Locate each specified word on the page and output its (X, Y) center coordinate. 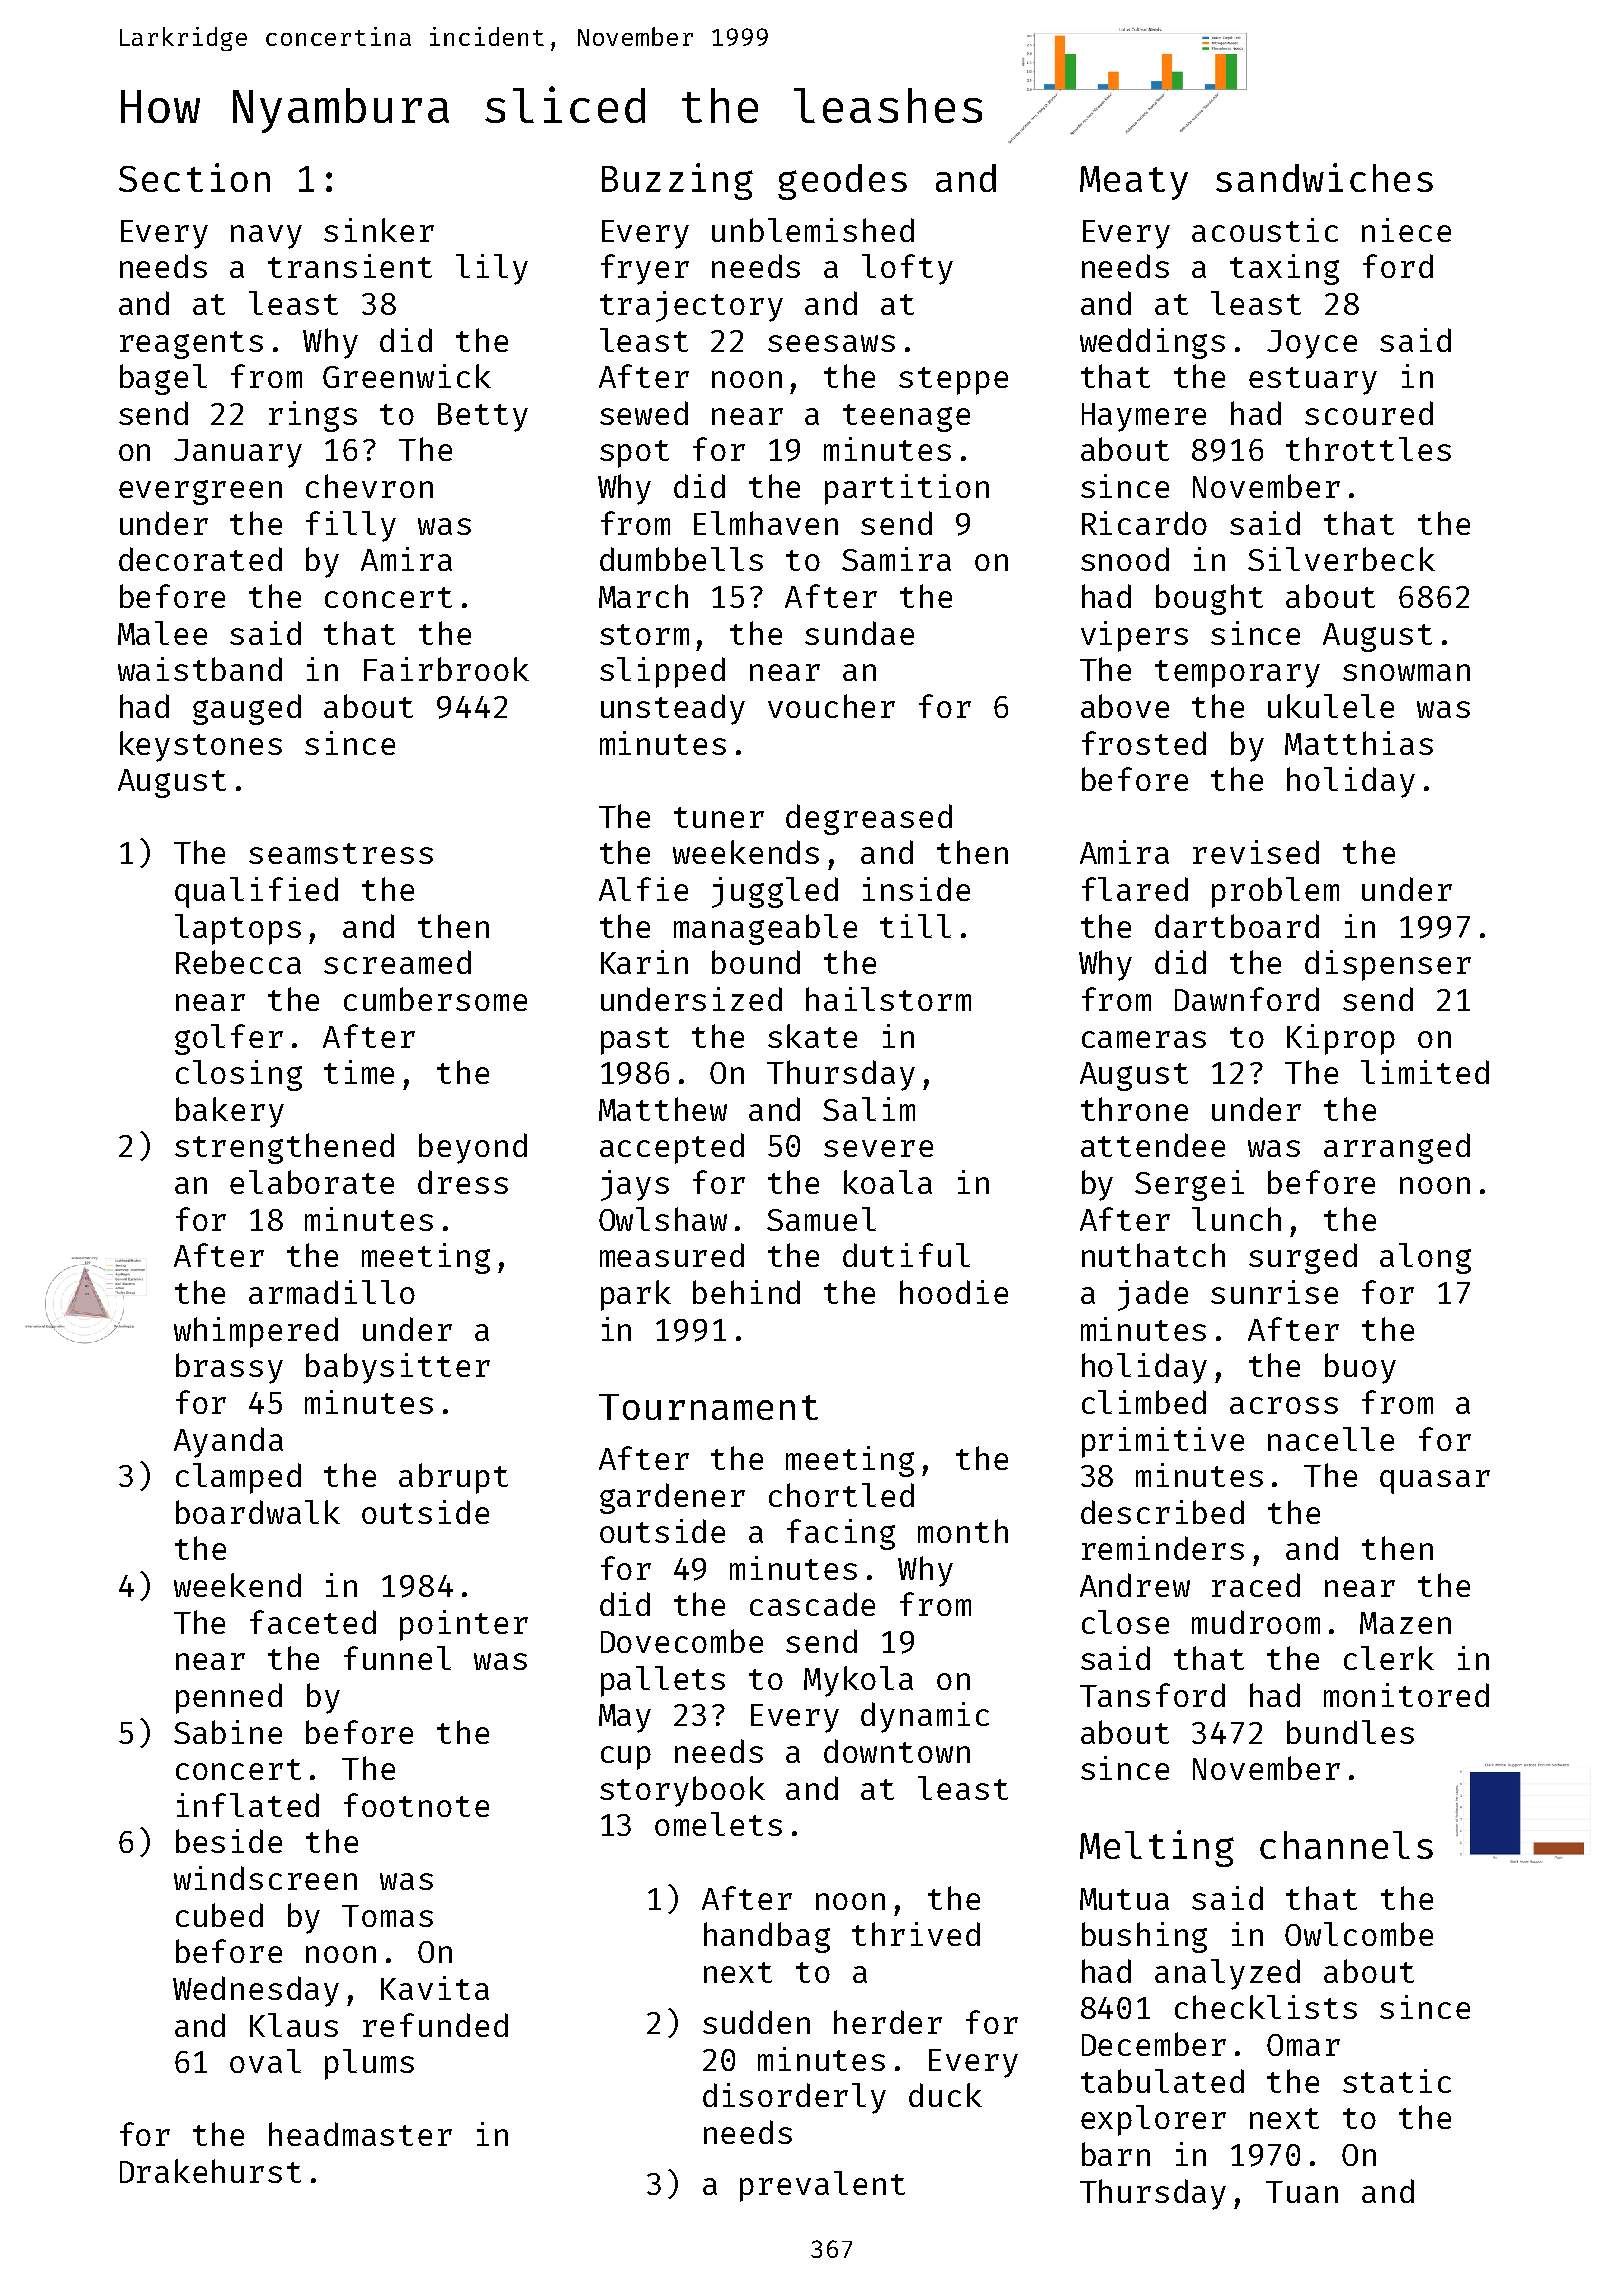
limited (1425, 1072)
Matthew (663, 1109)
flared (1135, 889)
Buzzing (677, 181)
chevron (369, 486)
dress (463, 1182)
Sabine (228, 1732)
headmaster (360, 2134)
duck (945, 2095)
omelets (718, 1824)
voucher (831, 706)
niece (1406, 230)
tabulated (1162, 2081)
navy (266, 237)
